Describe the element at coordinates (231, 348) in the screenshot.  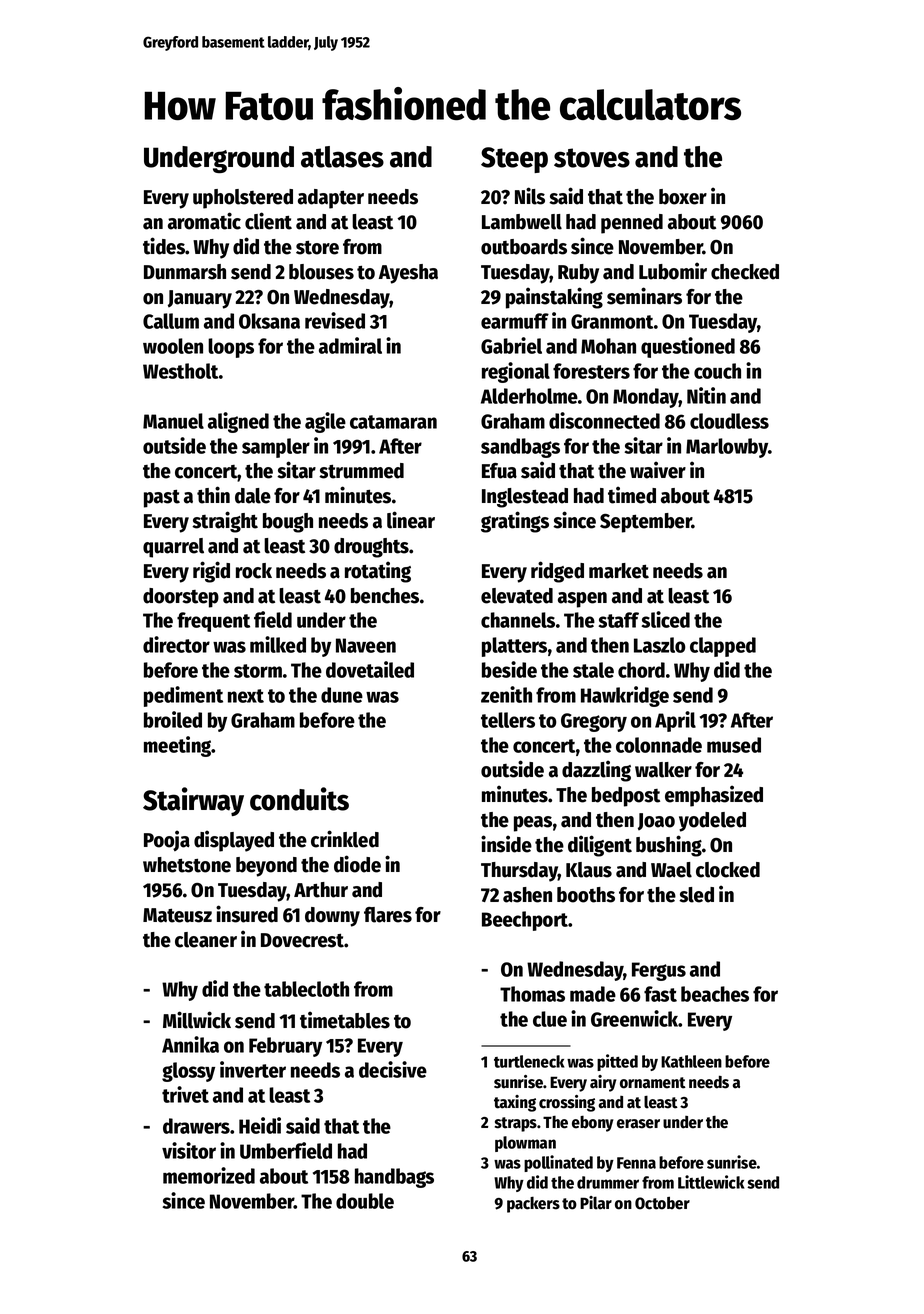
I see `loops` at that location.
